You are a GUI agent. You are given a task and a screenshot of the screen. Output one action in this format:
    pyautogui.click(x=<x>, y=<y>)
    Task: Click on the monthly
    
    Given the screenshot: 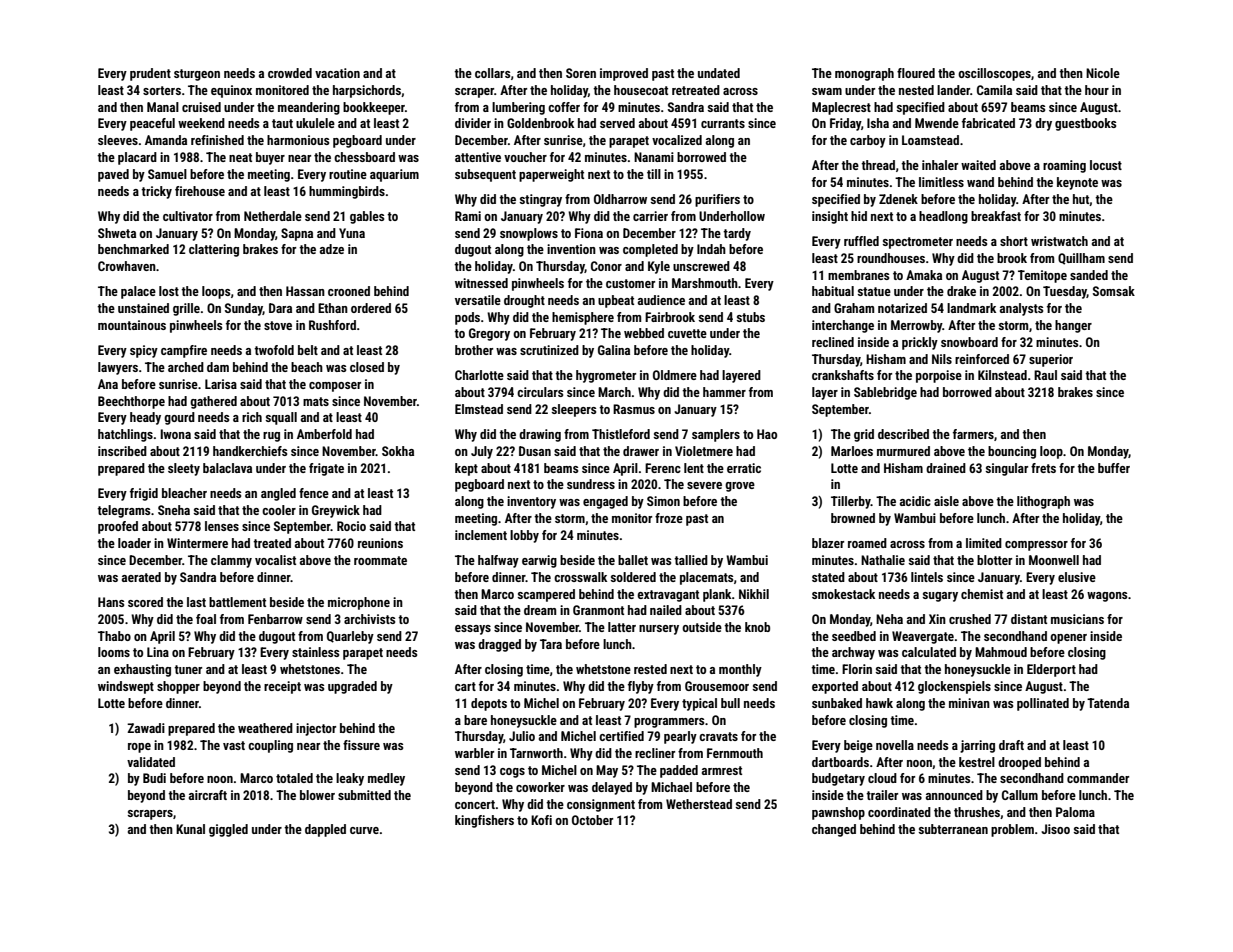 What is the action you would take?
    pyautogui.click(x=740, y=670)
